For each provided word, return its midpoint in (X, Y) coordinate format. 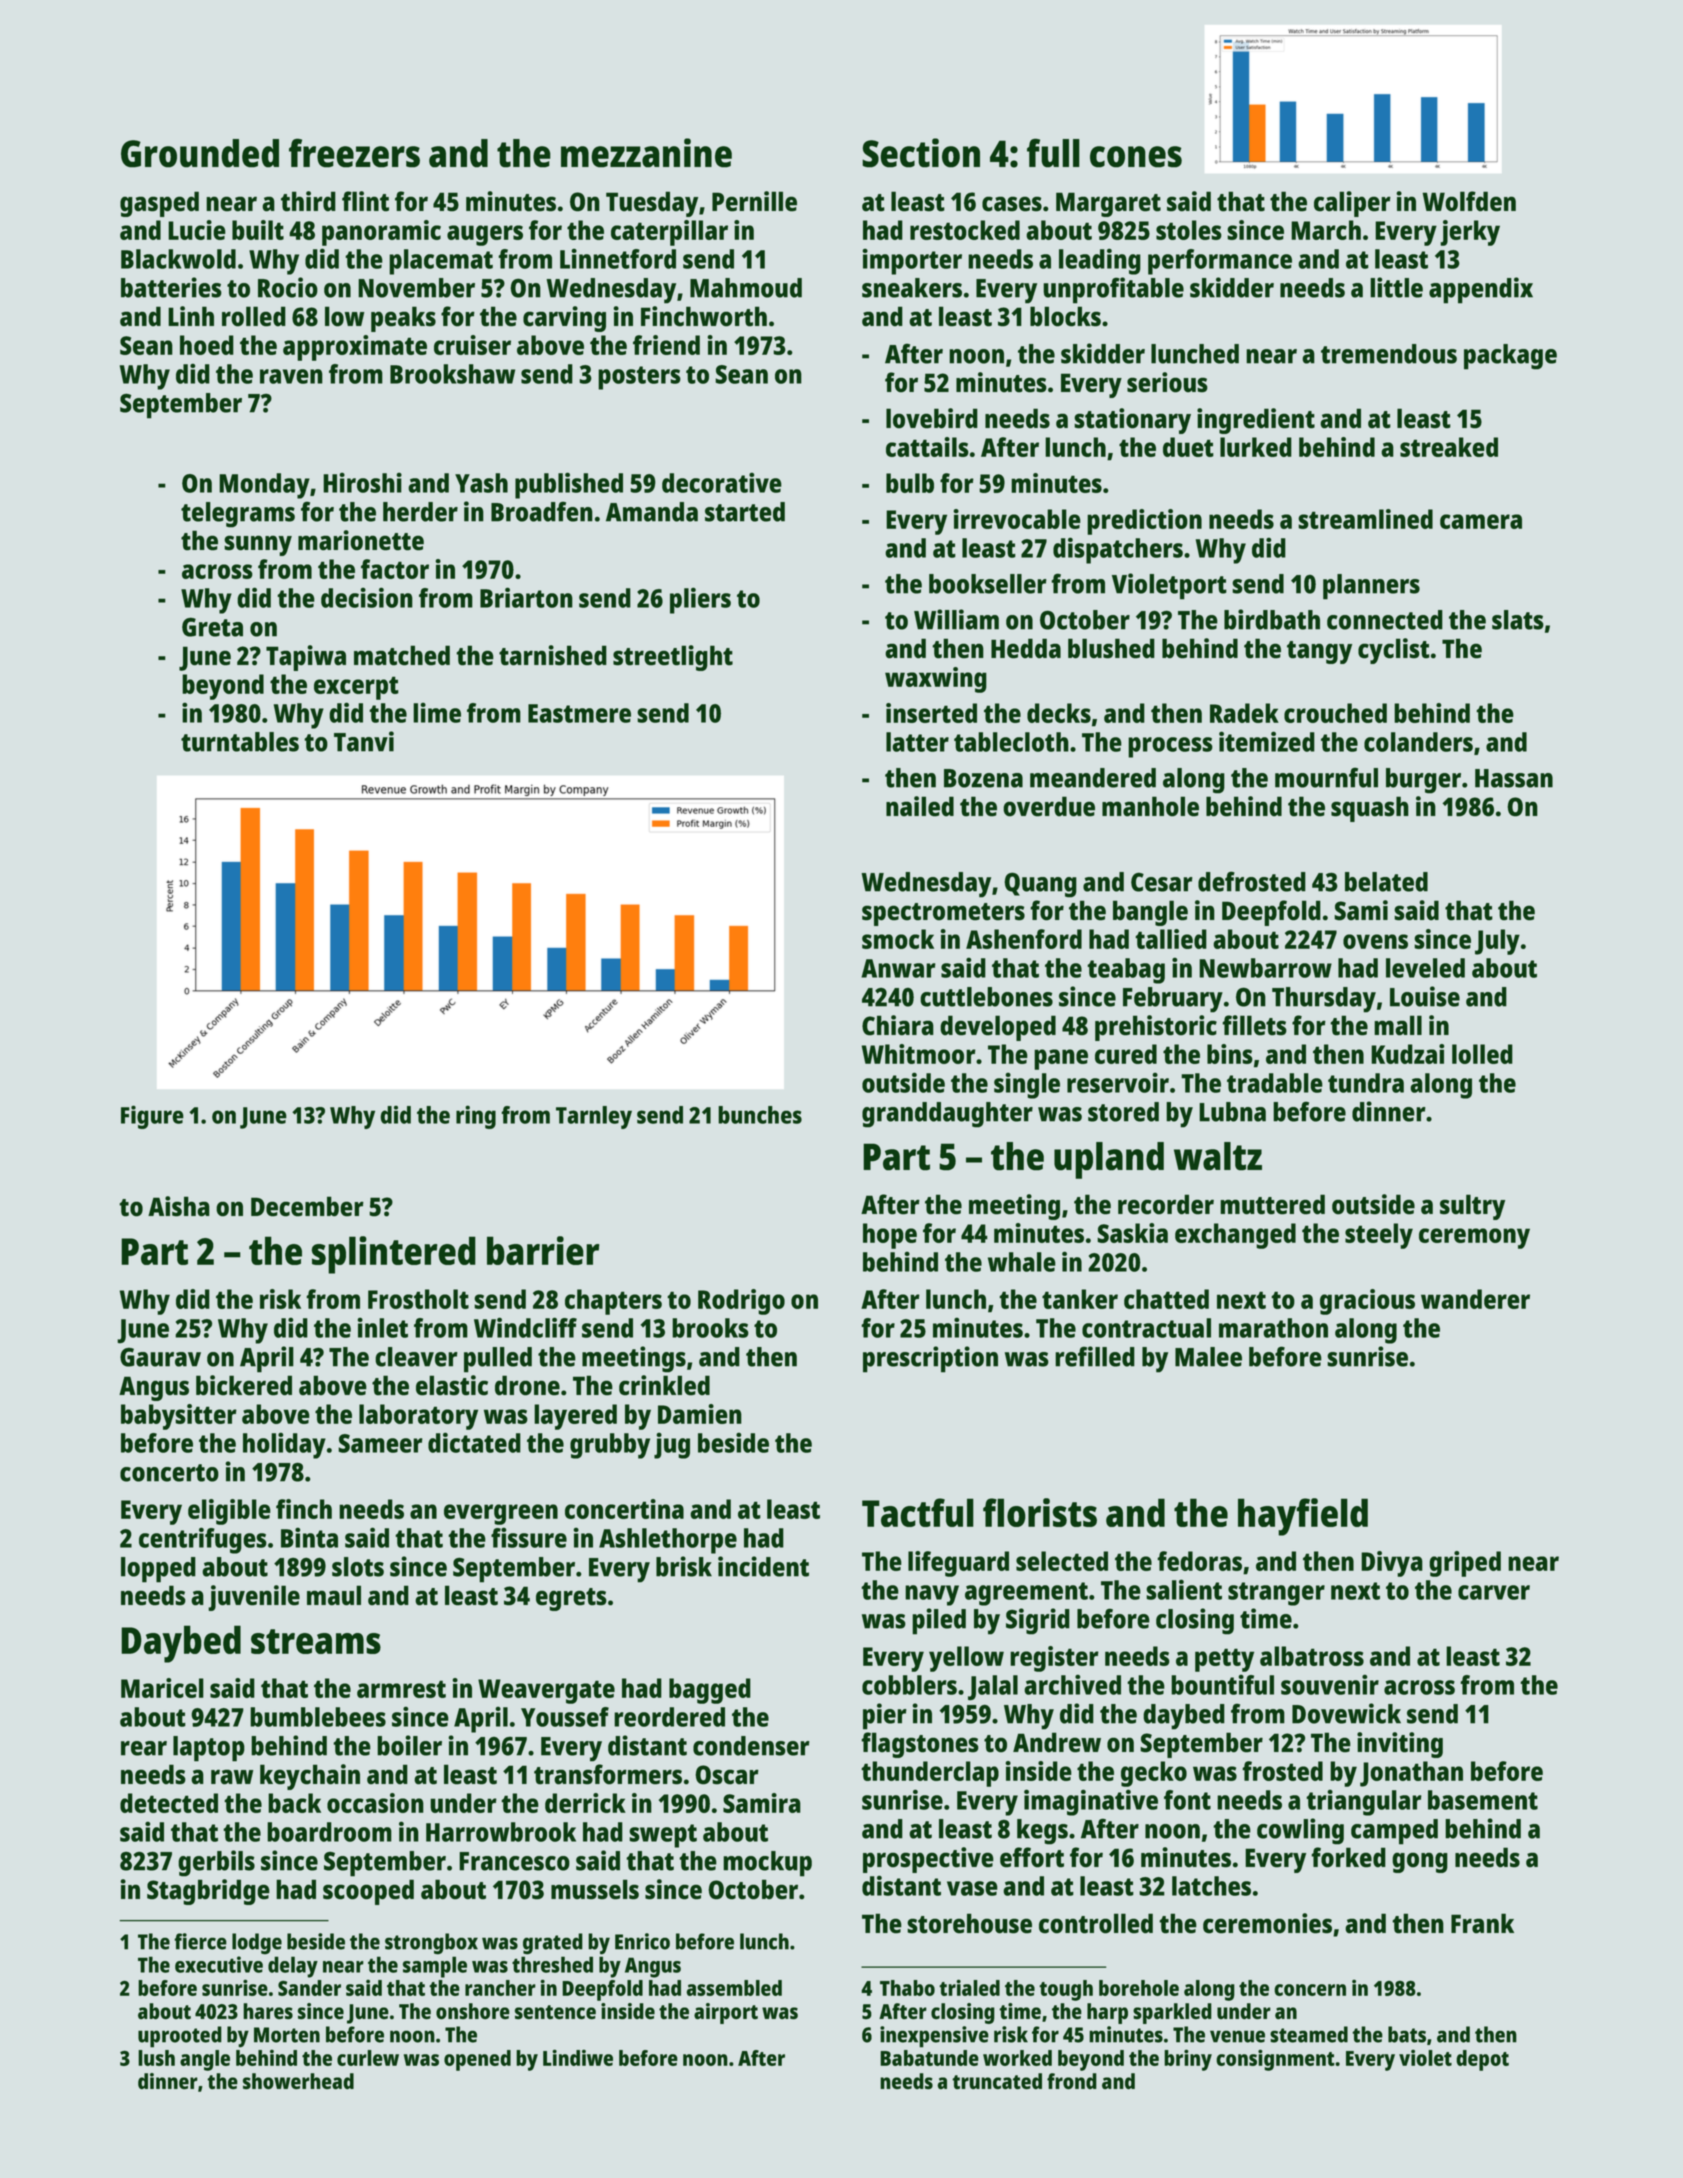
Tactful (918, 1512)
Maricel (162, 1688)
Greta (212, 627)
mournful (1326, 777)
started (745, 512)
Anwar (898, 968)
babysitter (179, 1417)
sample (435, 1967)
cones (1136, 157)
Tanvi (364, 741)
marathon (1273, 1328)
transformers (608, 1774)
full (1053, 153)
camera (1481, 521)
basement (1483, 1800)
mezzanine (646, 153)
